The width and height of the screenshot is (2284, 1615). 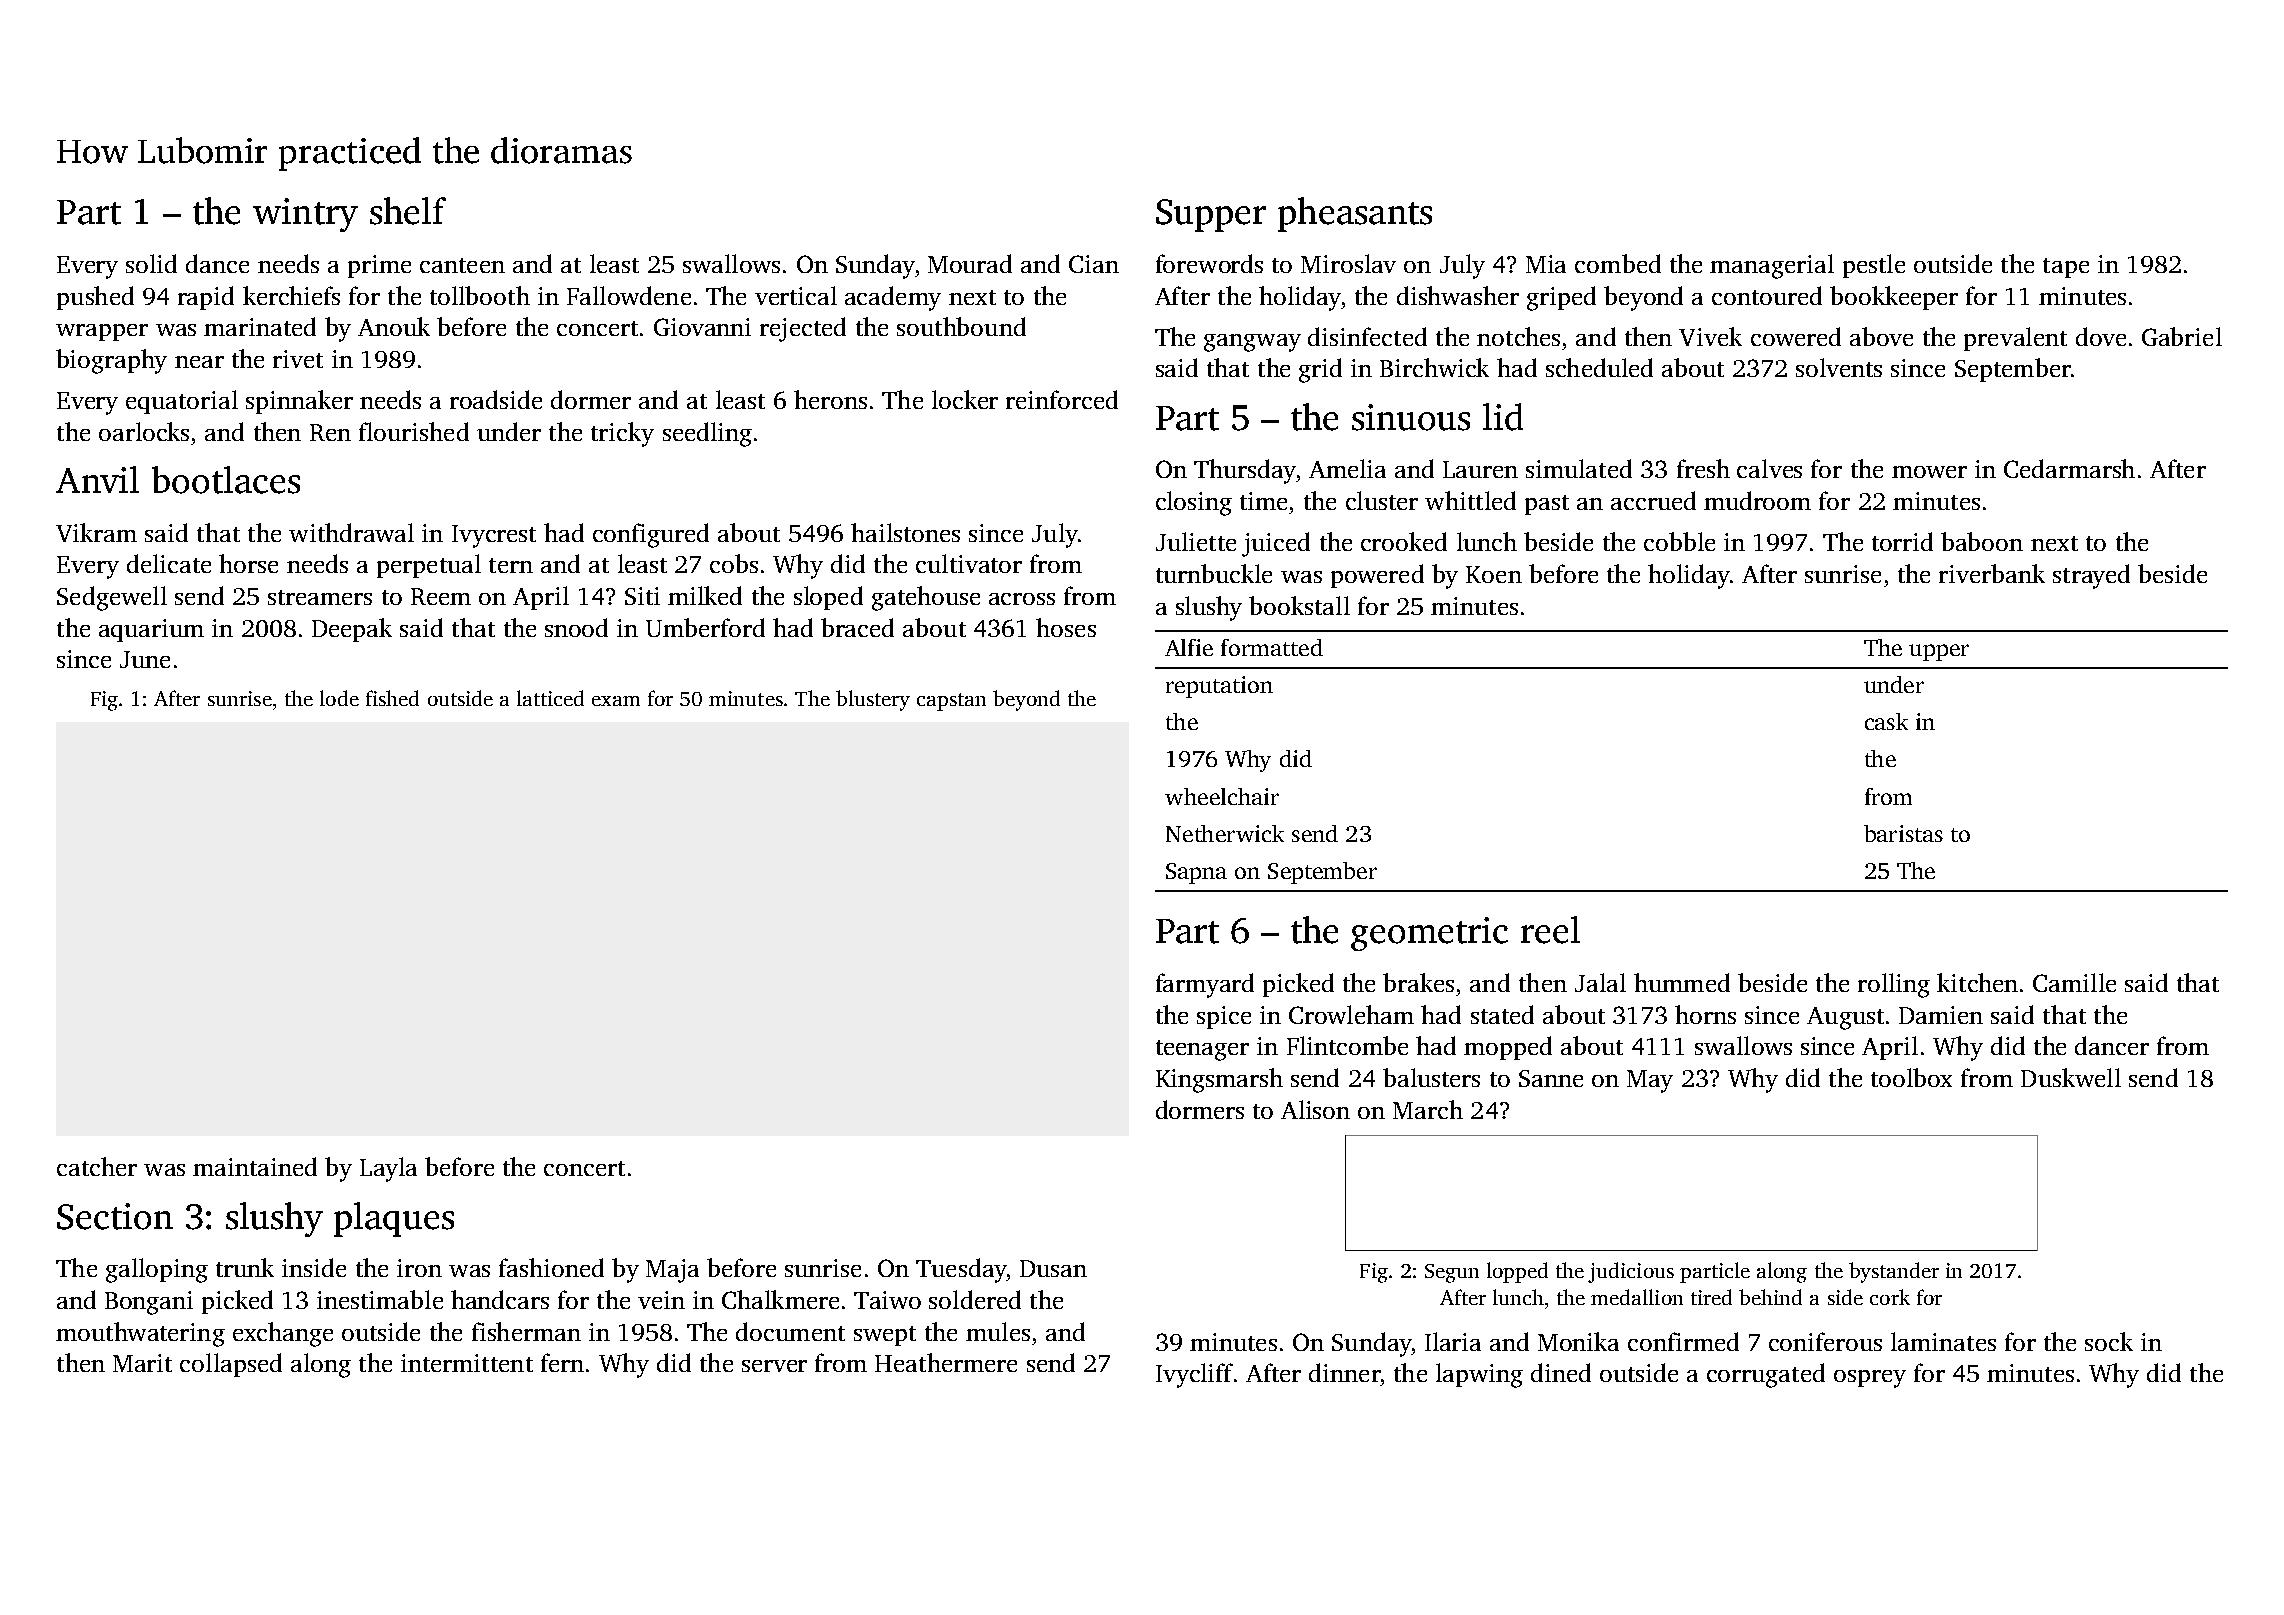 What do you see at coordinates (1903, 833) in the screenshot?
I see `baristas` at bounding box center [1903, 833].
